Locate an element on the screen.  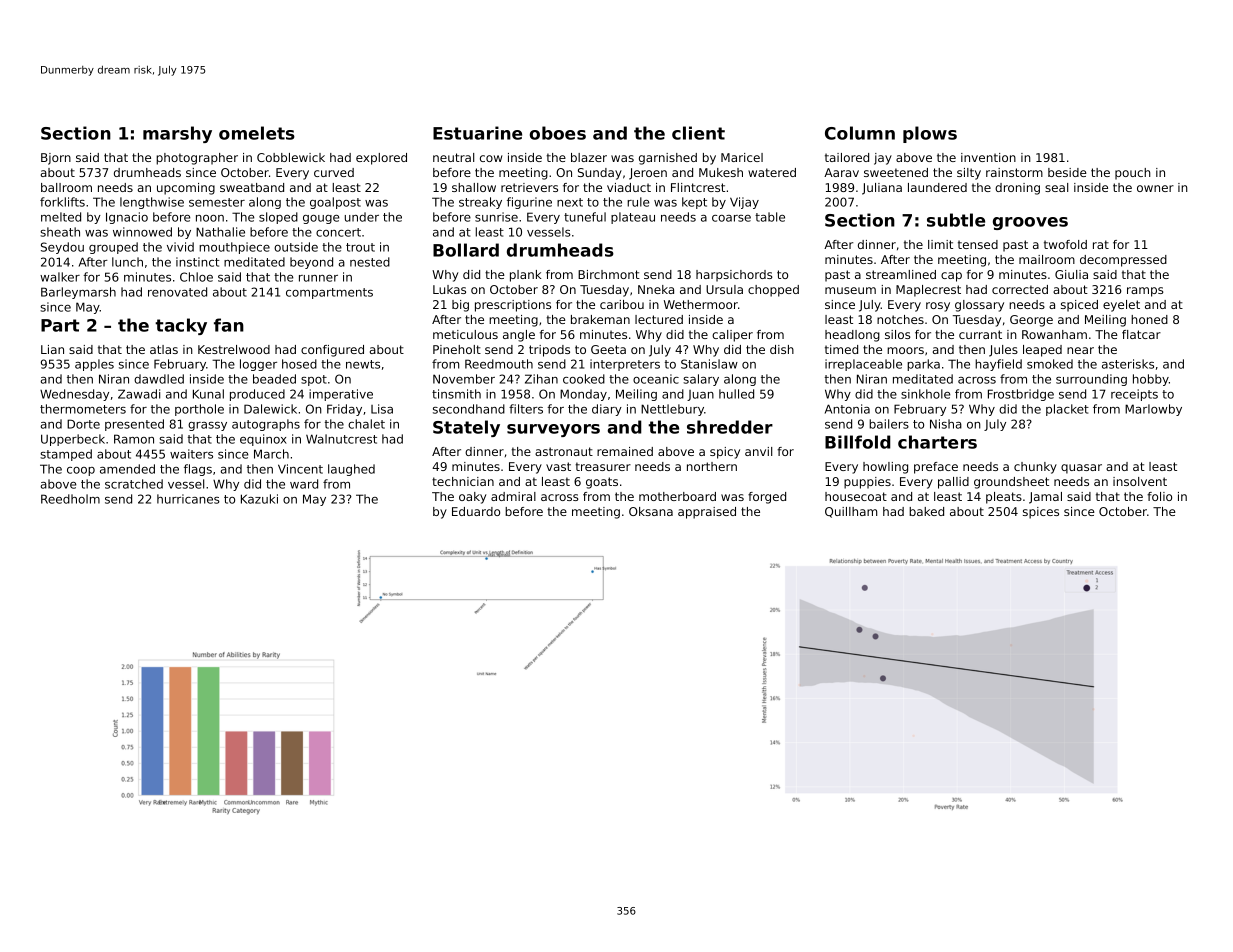
coarse is located at coordinates (731, 218).
